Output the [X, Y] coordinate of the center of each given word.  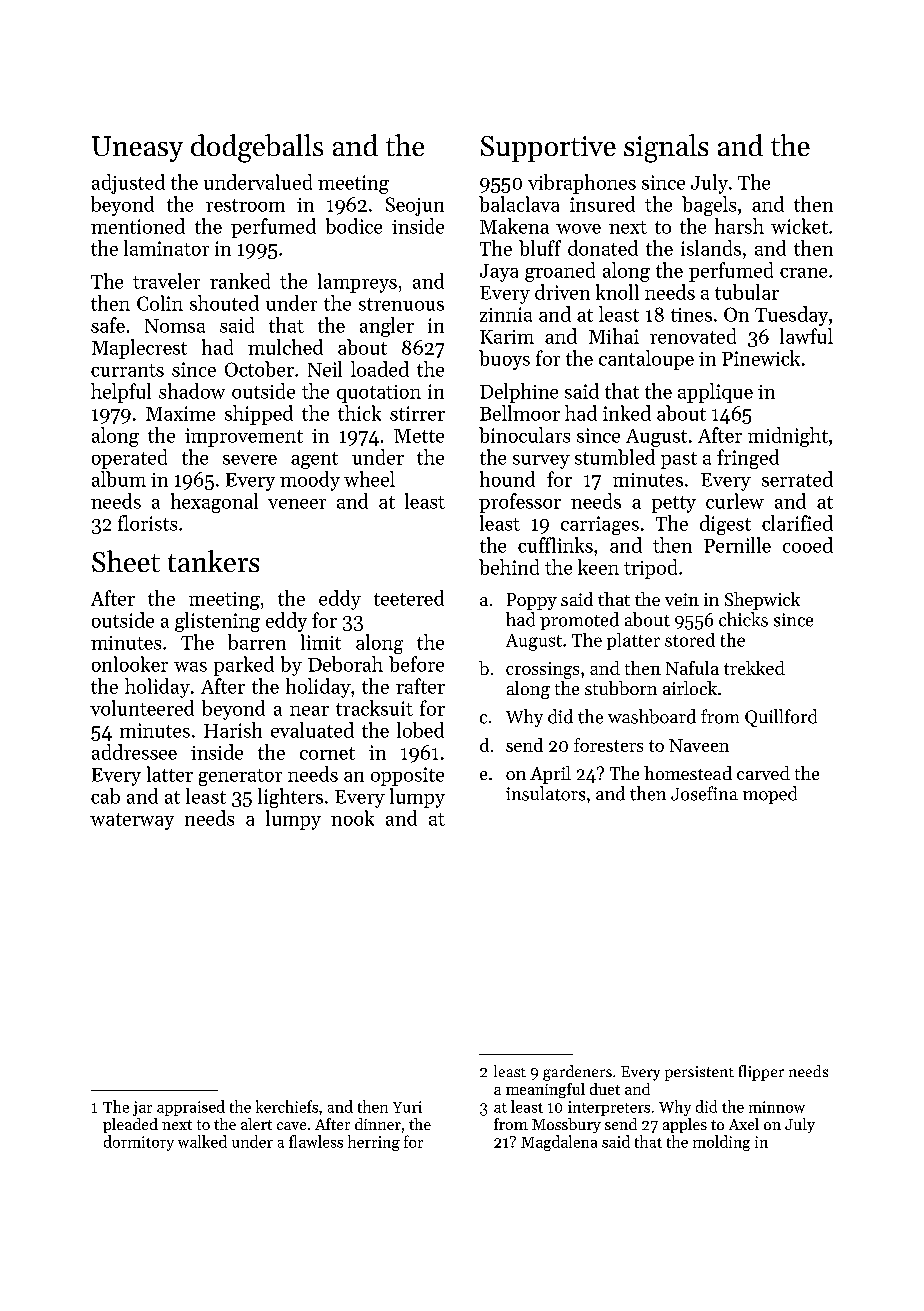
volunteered [142, 708]
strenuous [401, 304]
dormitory [139, 1143]
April [550, 775]
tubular [747, 292]
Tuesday [791, 316]
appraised [191, 1108]
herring [374, 1143]
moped [770, 795]
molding [721, 1143]
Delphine [519, 393]
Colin [160, 303]
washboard [652, 716]
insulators [545, 793]
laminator [166, 248]
